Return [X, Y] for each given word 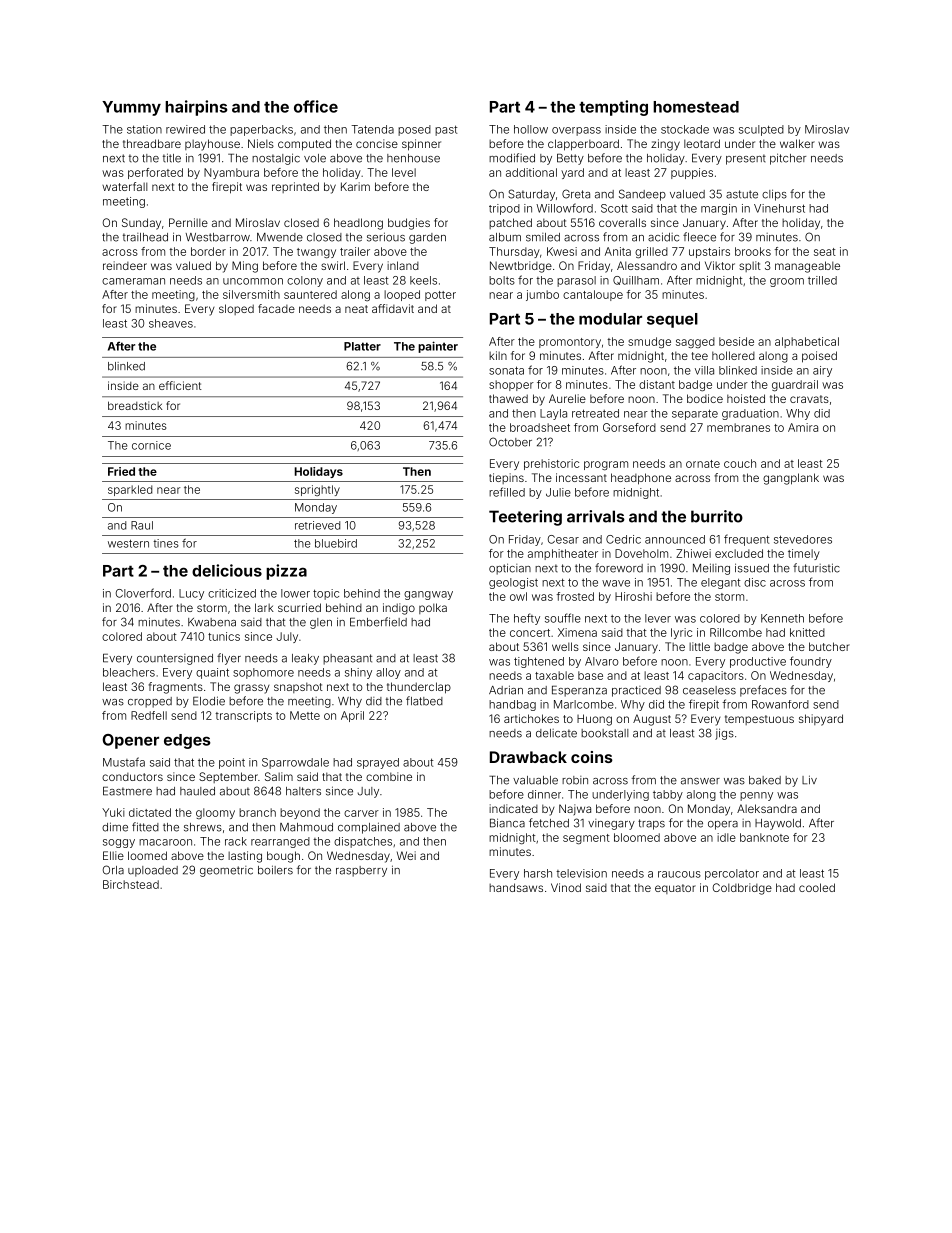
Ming [245, 267]
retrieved [317, 525]
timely [804, 554]
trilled [822, 280]
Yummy [131, 108]
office [316, 106]
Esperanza [579, 691]
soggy [119, 843]
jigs [724, 734]
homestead [696, 107]
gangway [428, 595]
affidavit [393, 308]
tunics [224, 636]
